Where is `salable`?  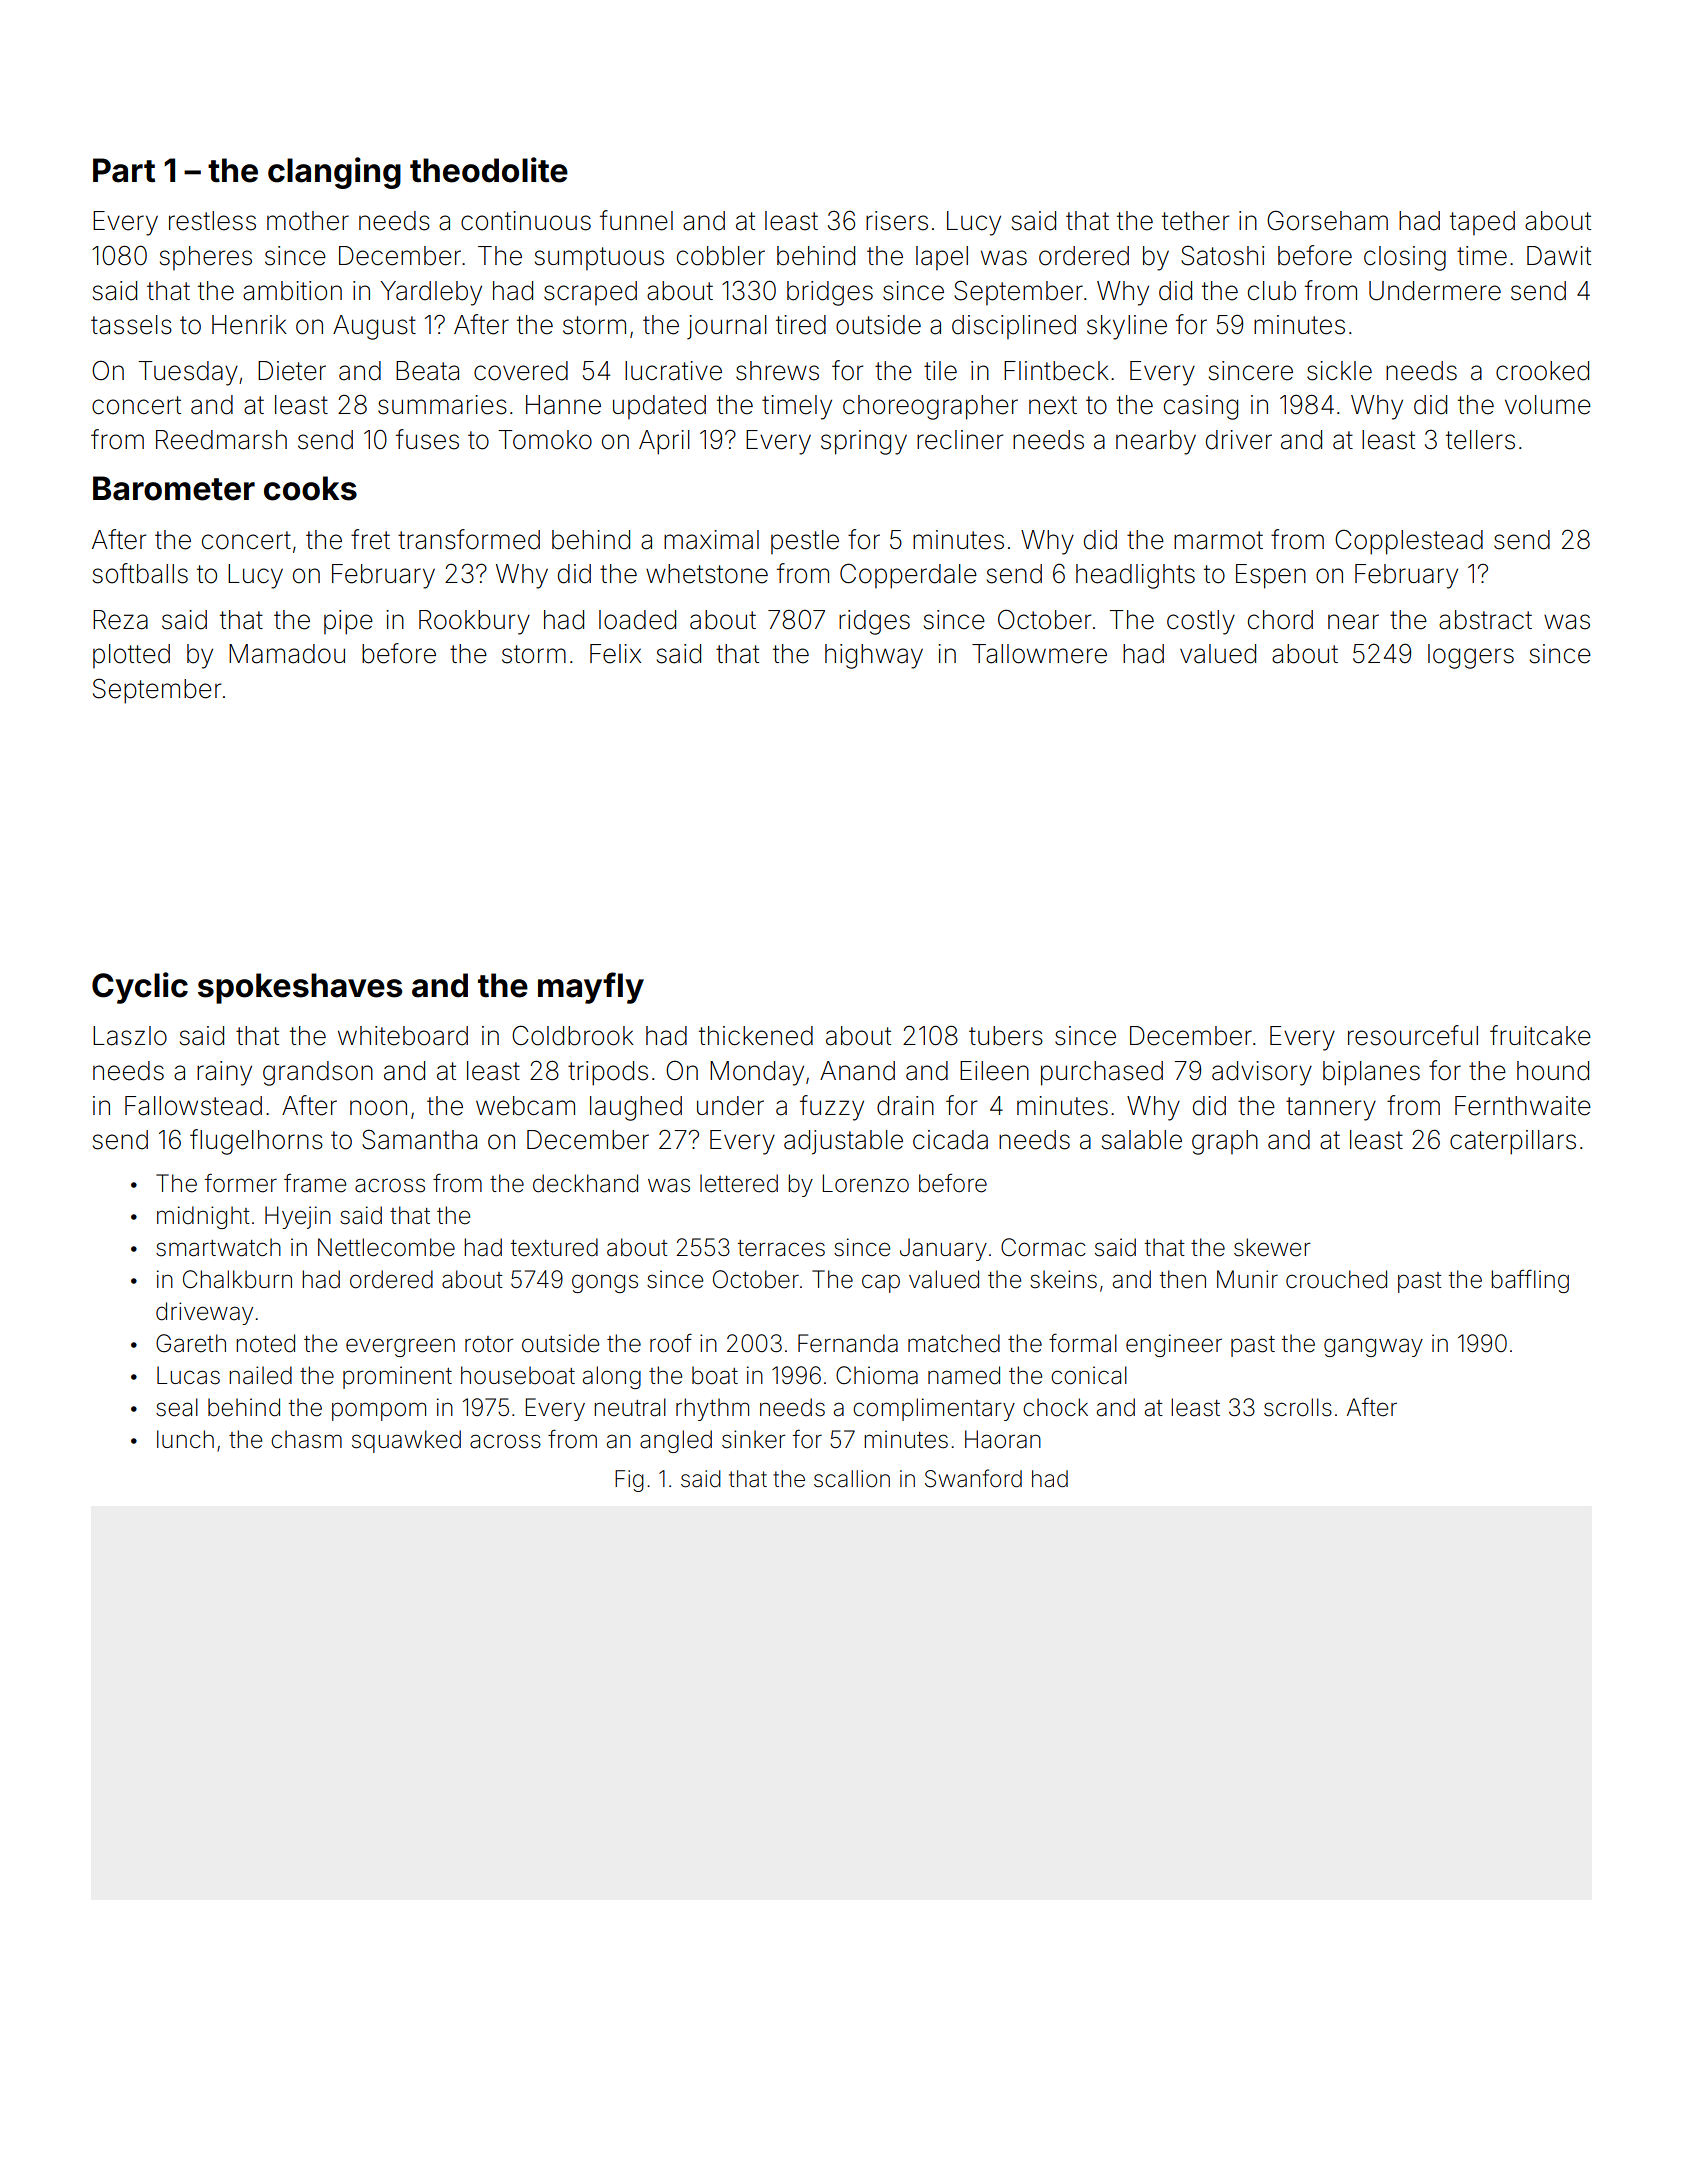
salable is located at coordinates (1142, 1140).
